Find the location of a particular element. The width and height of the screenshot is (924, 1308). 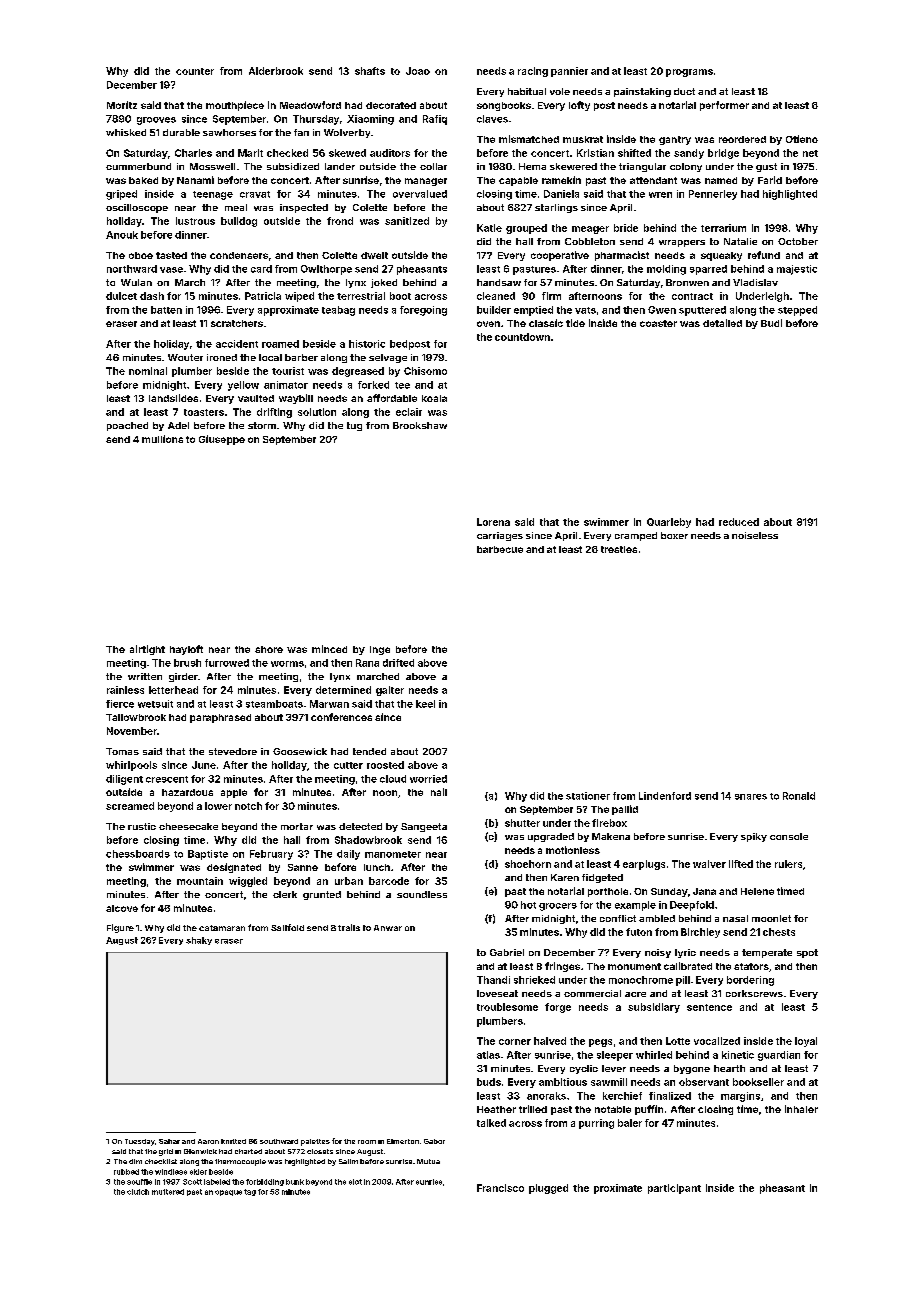

Giuseppe is located at coordinates (222, 440).
